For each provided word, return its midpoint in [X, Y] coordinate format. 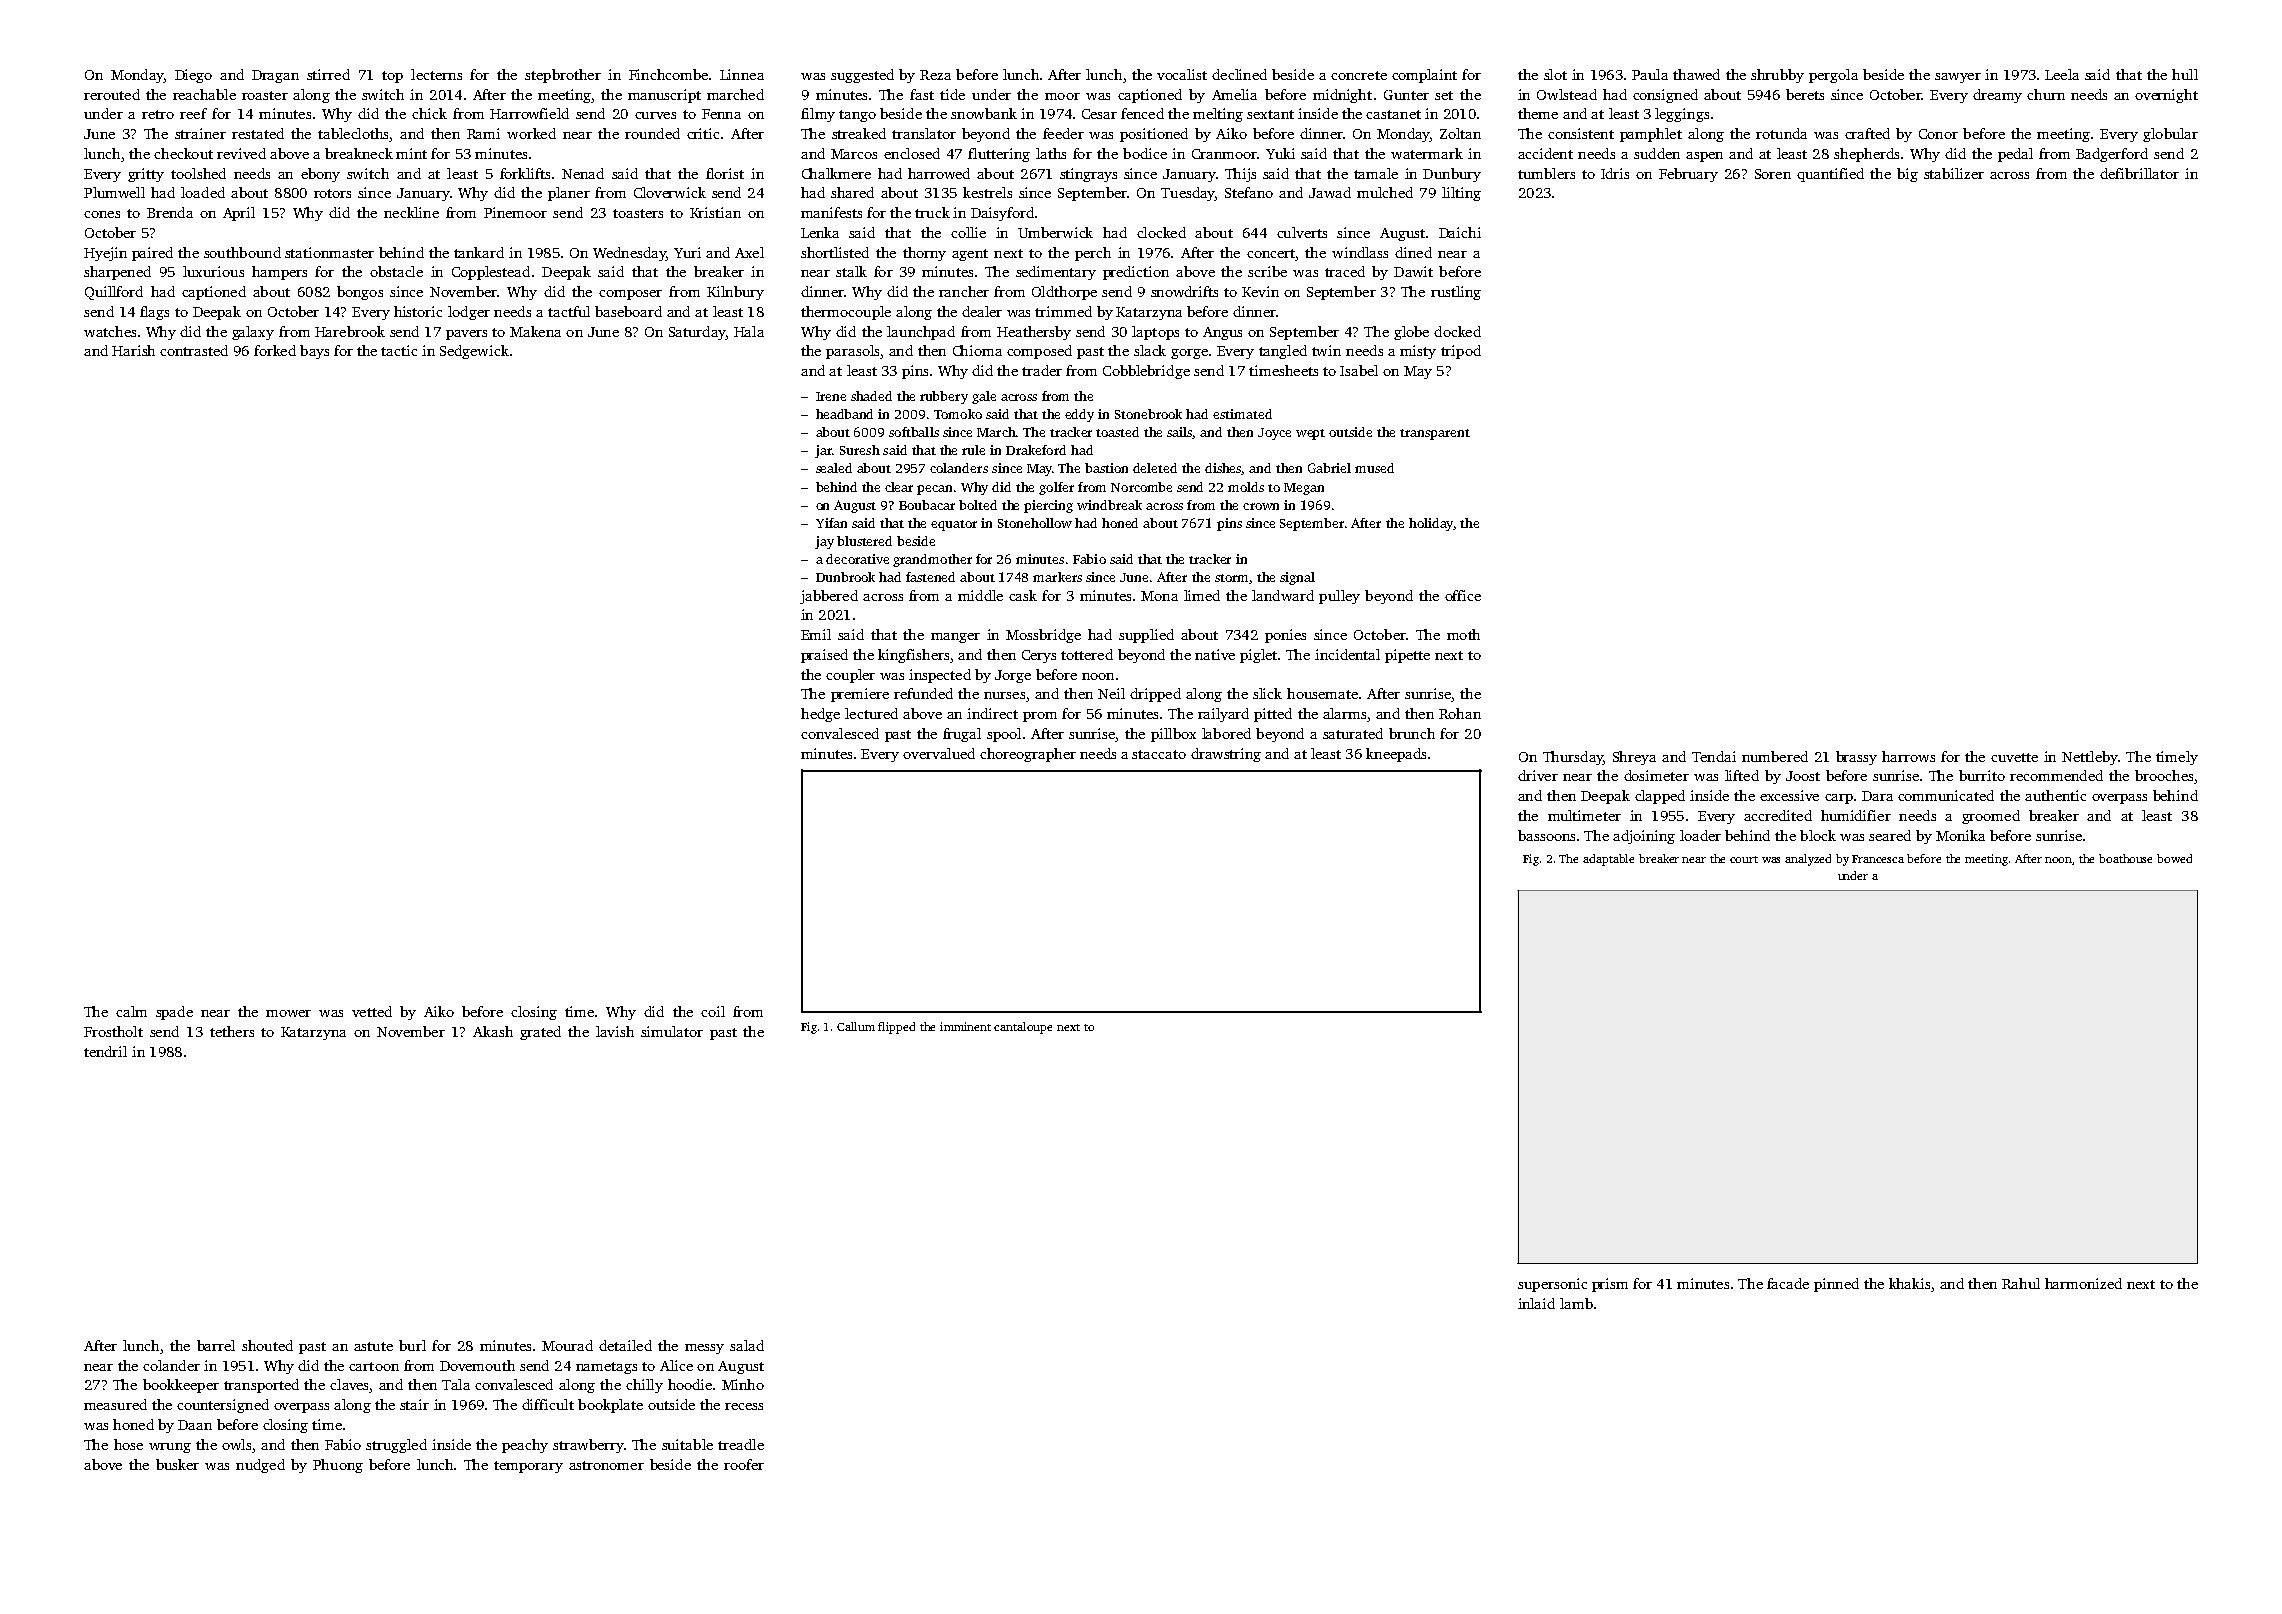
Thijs [1240, 175]
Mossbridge [1043, 636]
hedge [820, 715]
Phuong [338, 1466]
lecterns [436, 74]
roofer [744, 1464]
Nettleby [2090, 758]
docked [1457, 331]
